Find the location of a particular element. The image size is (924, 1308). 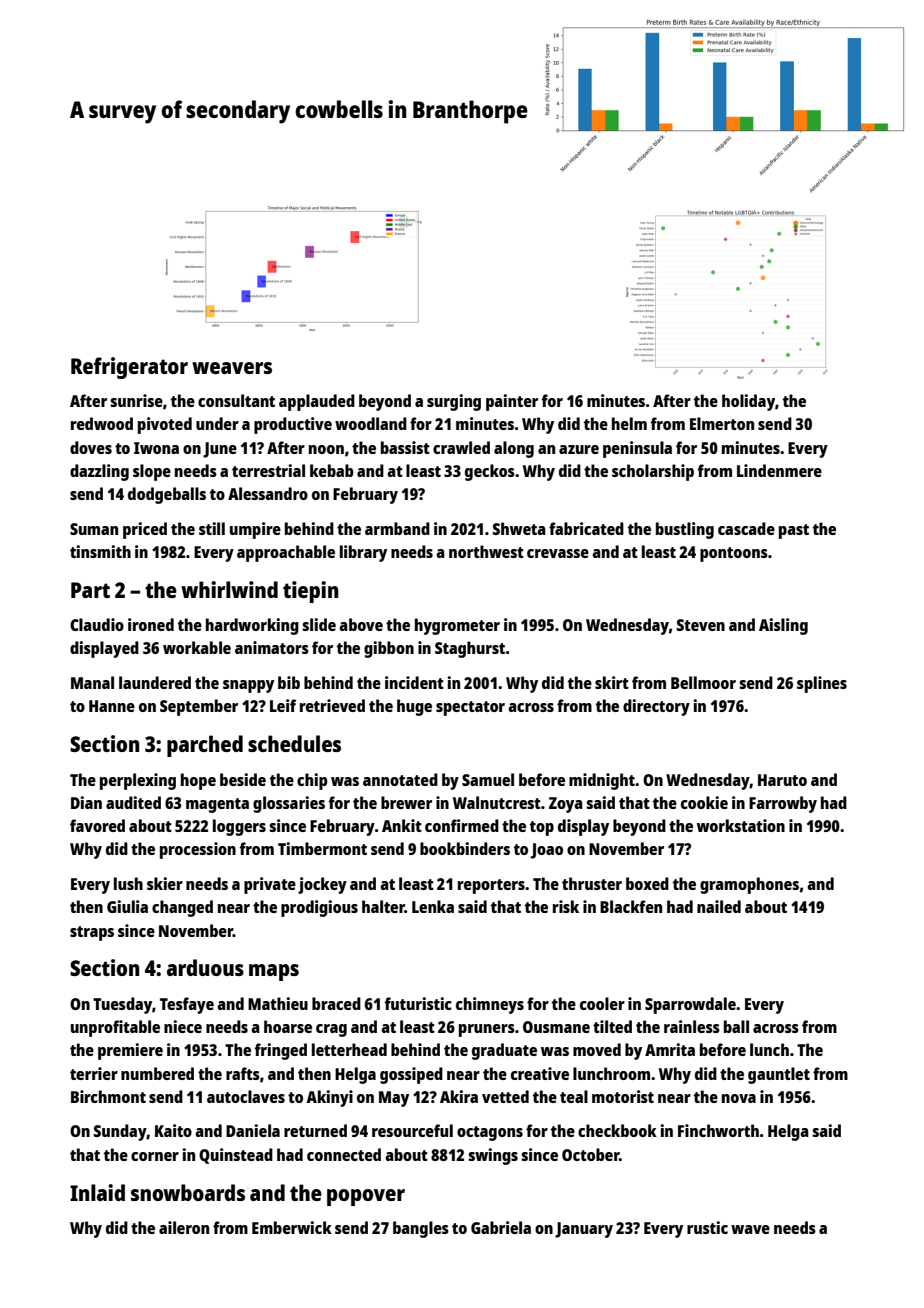

terrier is located at coordinates (94, 1073).
